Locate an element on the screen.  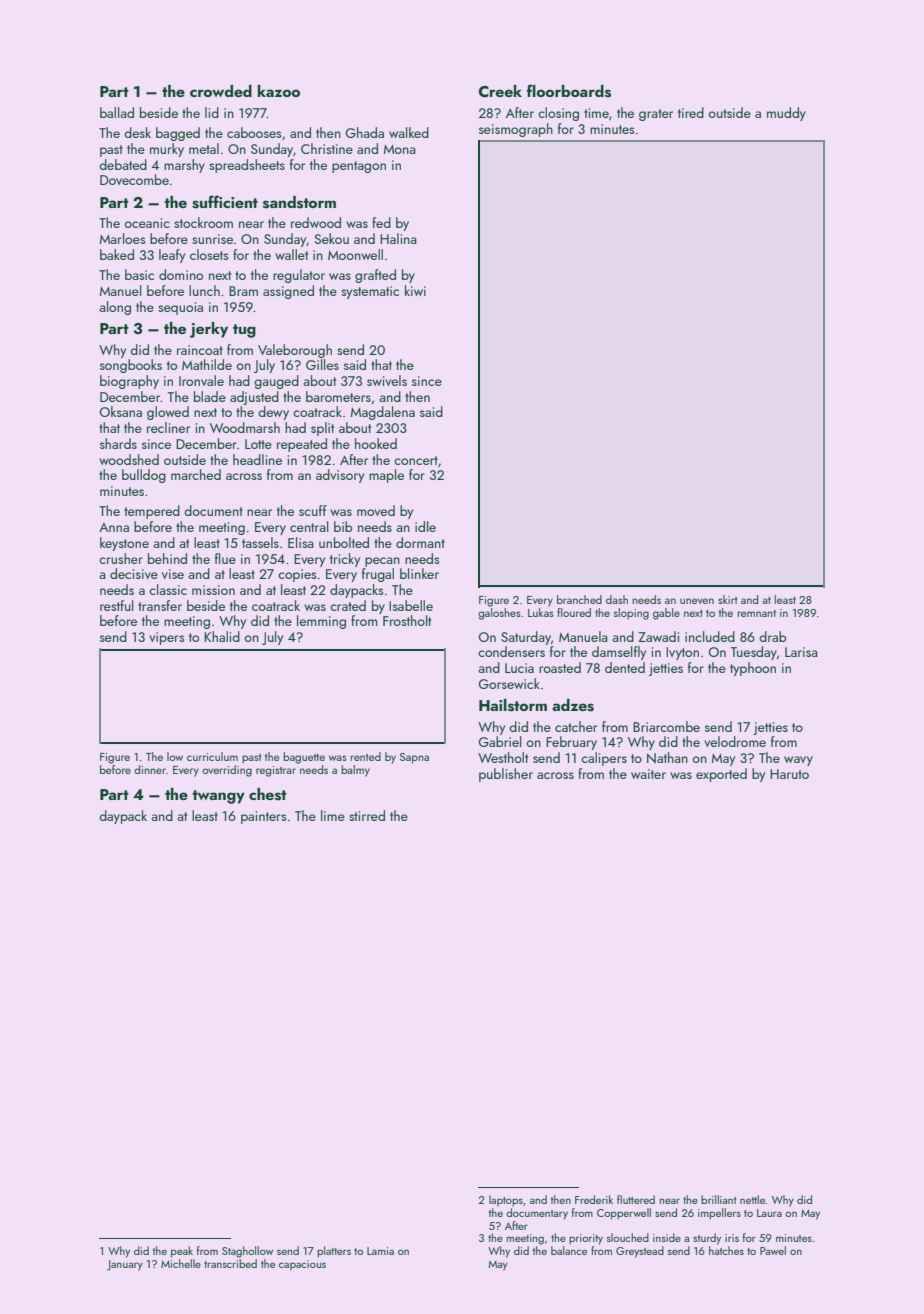
publisher is located at coordinates (506, 775).
